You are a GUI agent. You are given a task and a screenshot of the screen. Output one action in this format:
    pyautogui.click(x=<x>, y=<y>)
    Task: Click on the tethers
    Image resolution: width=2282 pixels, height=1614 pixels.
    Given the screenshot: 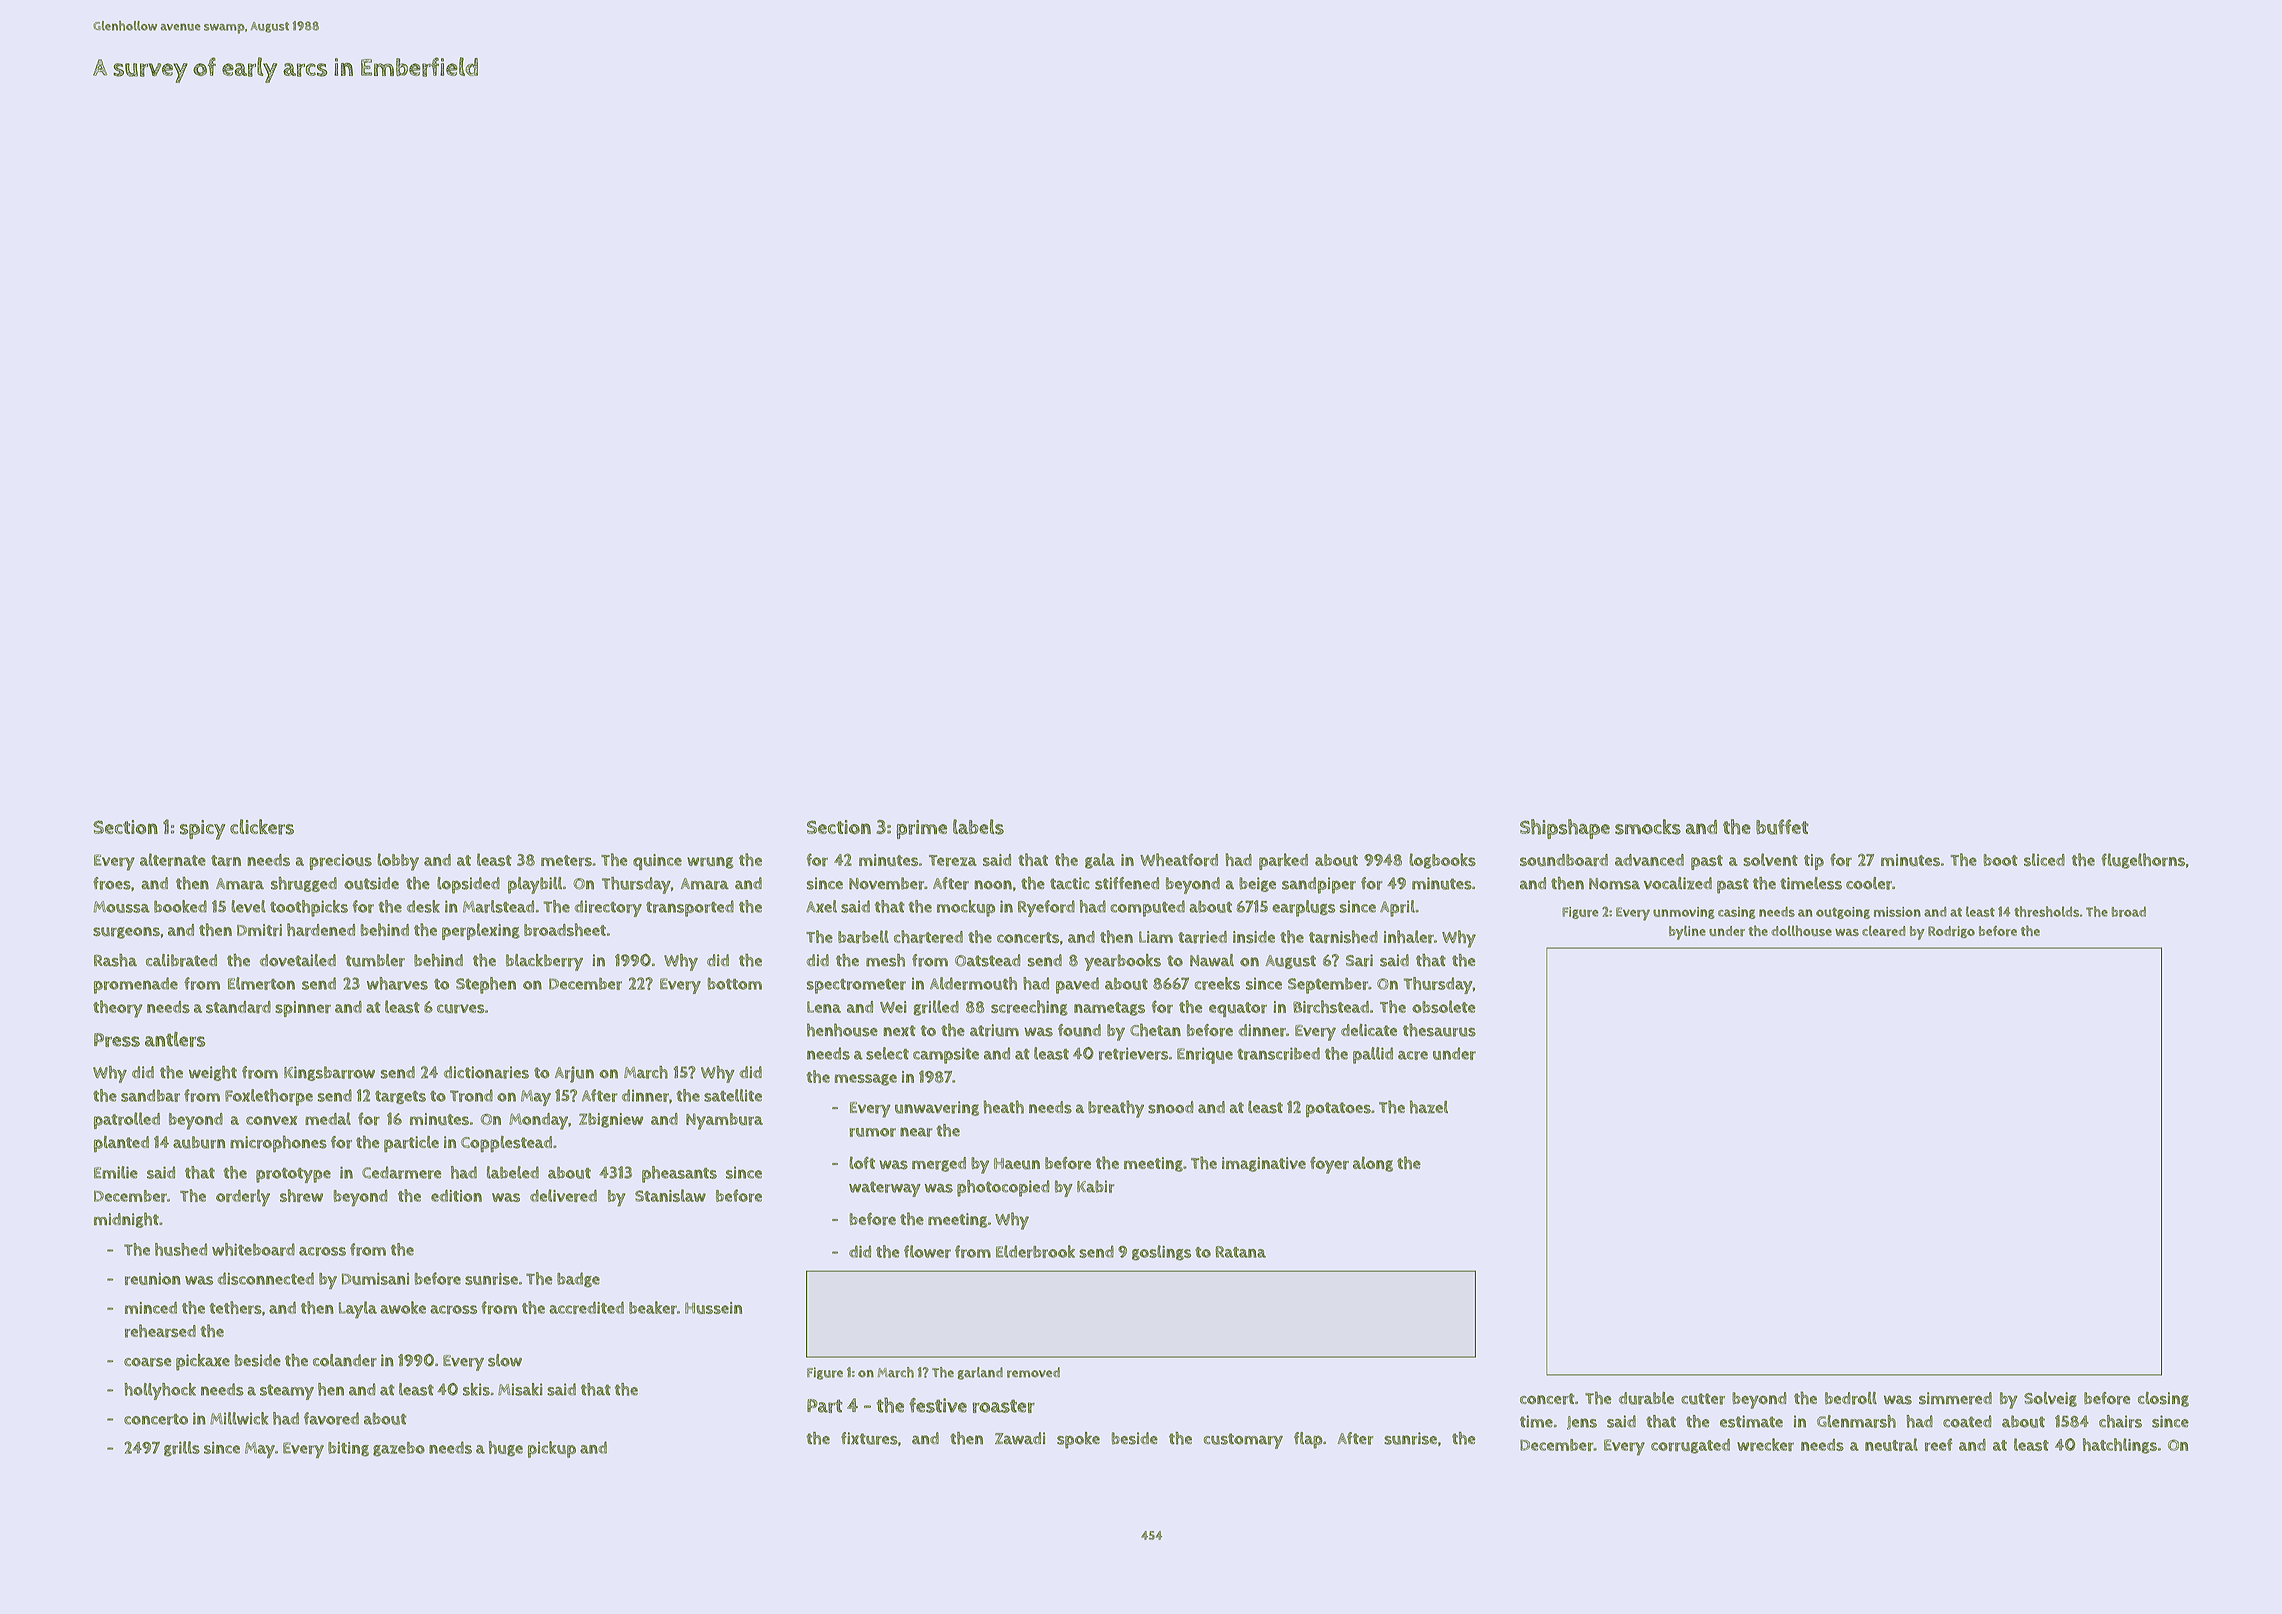 What is the action you would take?
    pyautogui.click(x=236, y=1307)
